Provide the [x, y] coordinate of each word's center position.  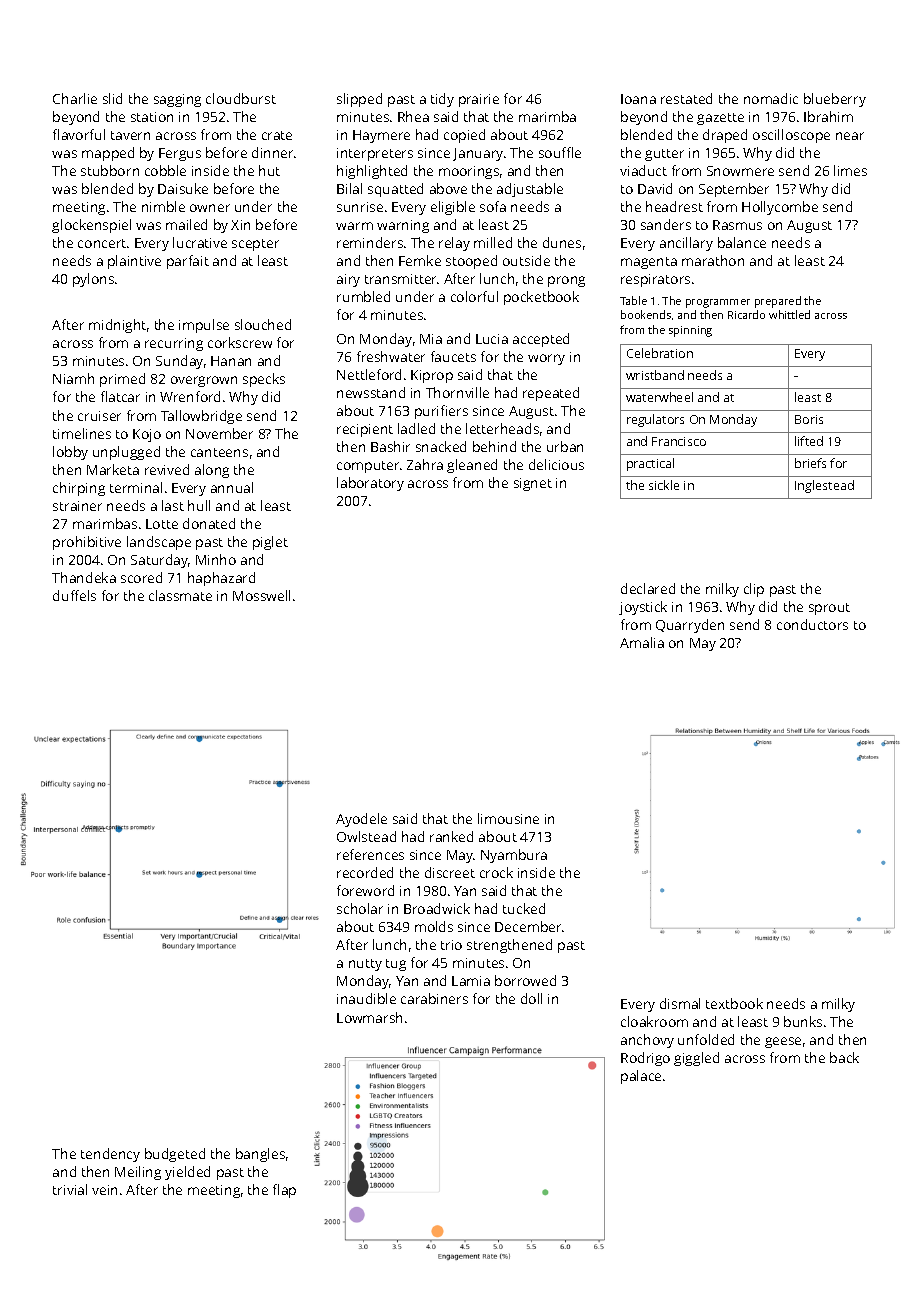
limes [850, 170]
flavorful [79, 134]
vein [104, 1190]
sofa [493, 206]
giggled [696, 1059]
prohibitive [87, 543]
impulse [204, 326]
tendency [110, 1155]
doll [531, 998]
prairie [479, 100]
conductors [812, 624]
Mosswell [261, 595]
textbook [734, 1003]
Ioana [638, 99]
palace [641, 1077]
